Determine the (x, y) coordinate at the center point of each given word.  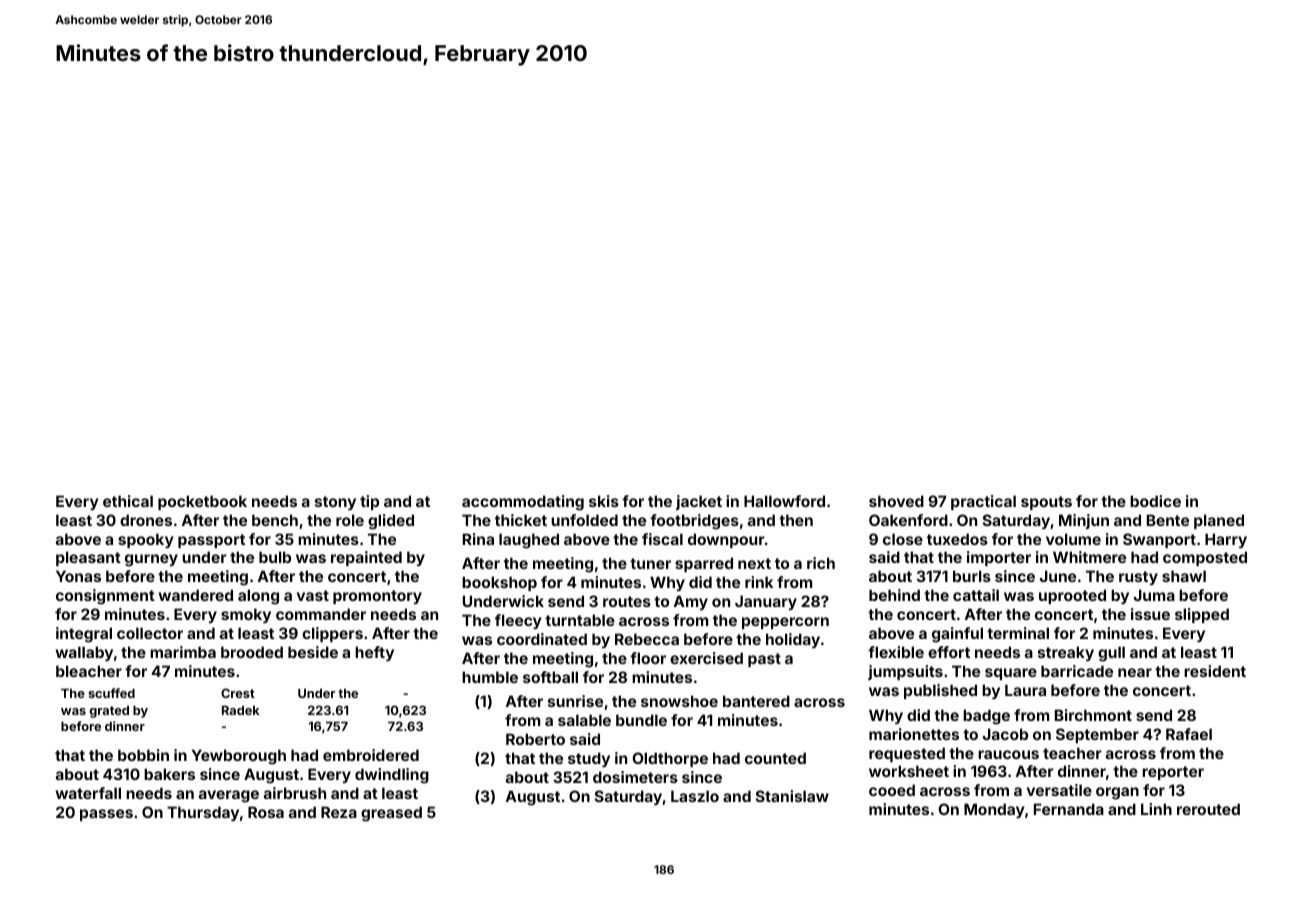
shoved (896, 501)
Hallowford (784, 501)
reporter (1173, 773)
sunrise (575, 701)
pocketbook (202, 502)
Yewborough (239, 757)
